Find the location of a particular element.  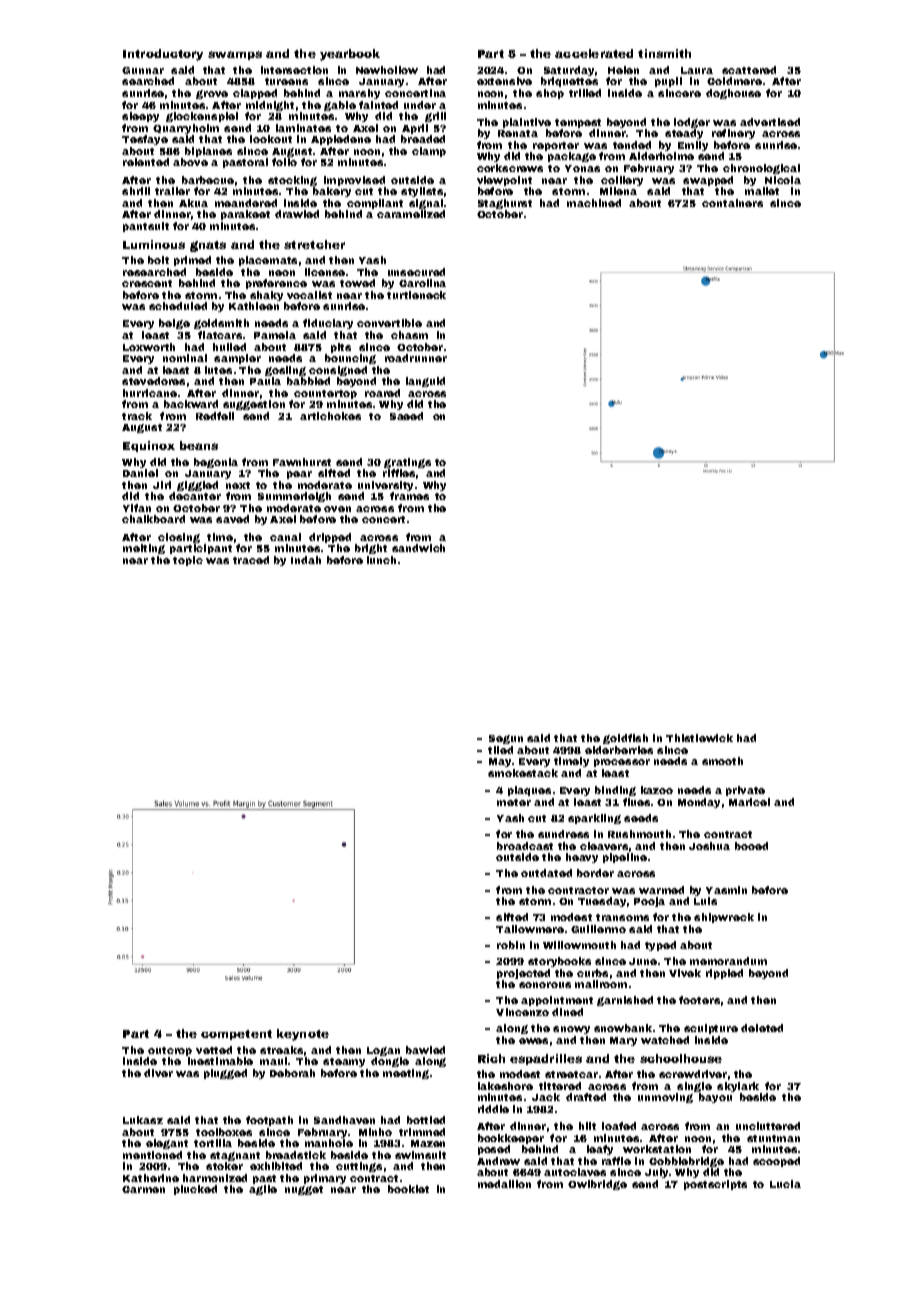

swamps is located at coordinates (235, 55).
